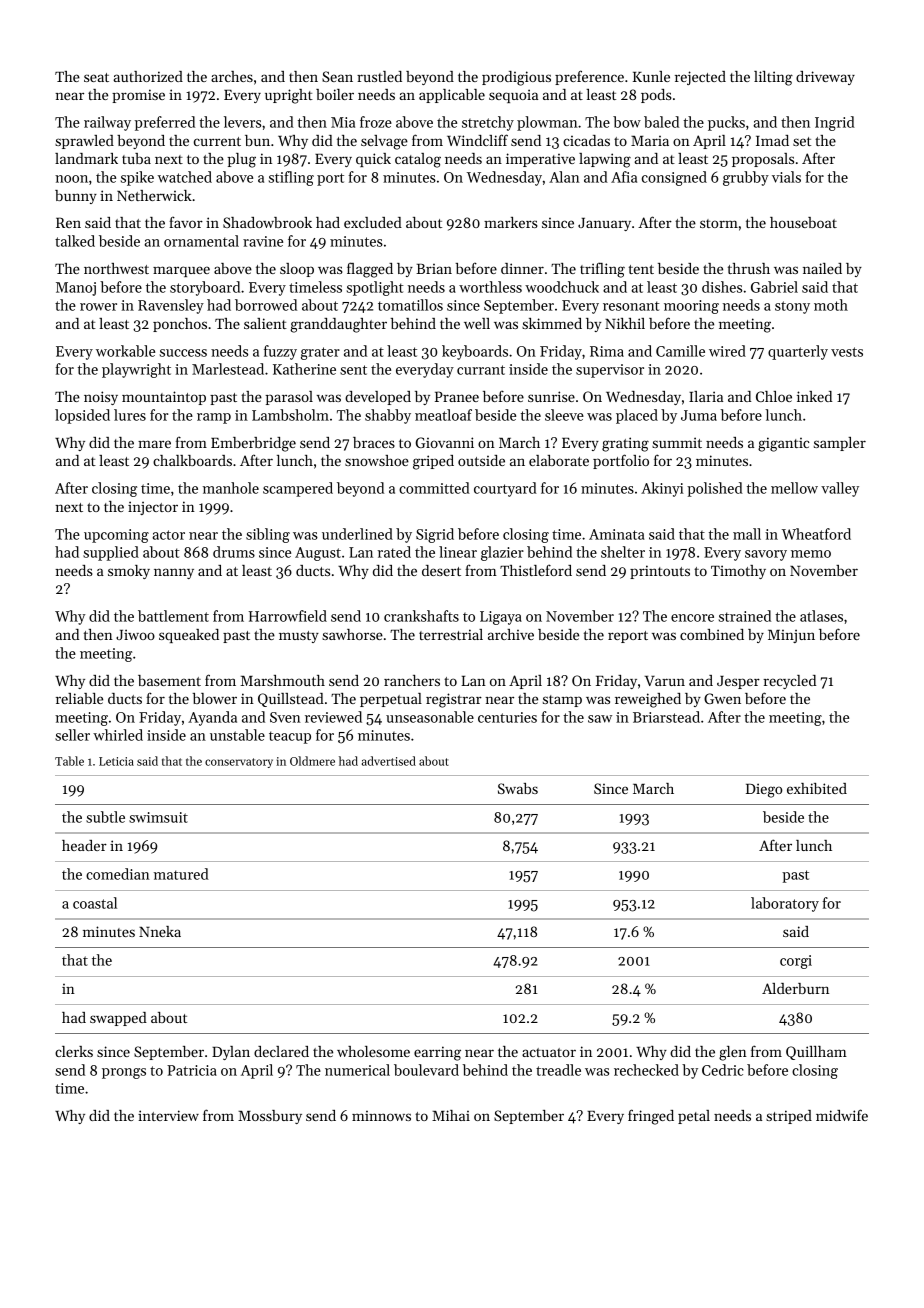  Describe the element at coordinates (379, 76) in the page. I see `rustled` at that location.
